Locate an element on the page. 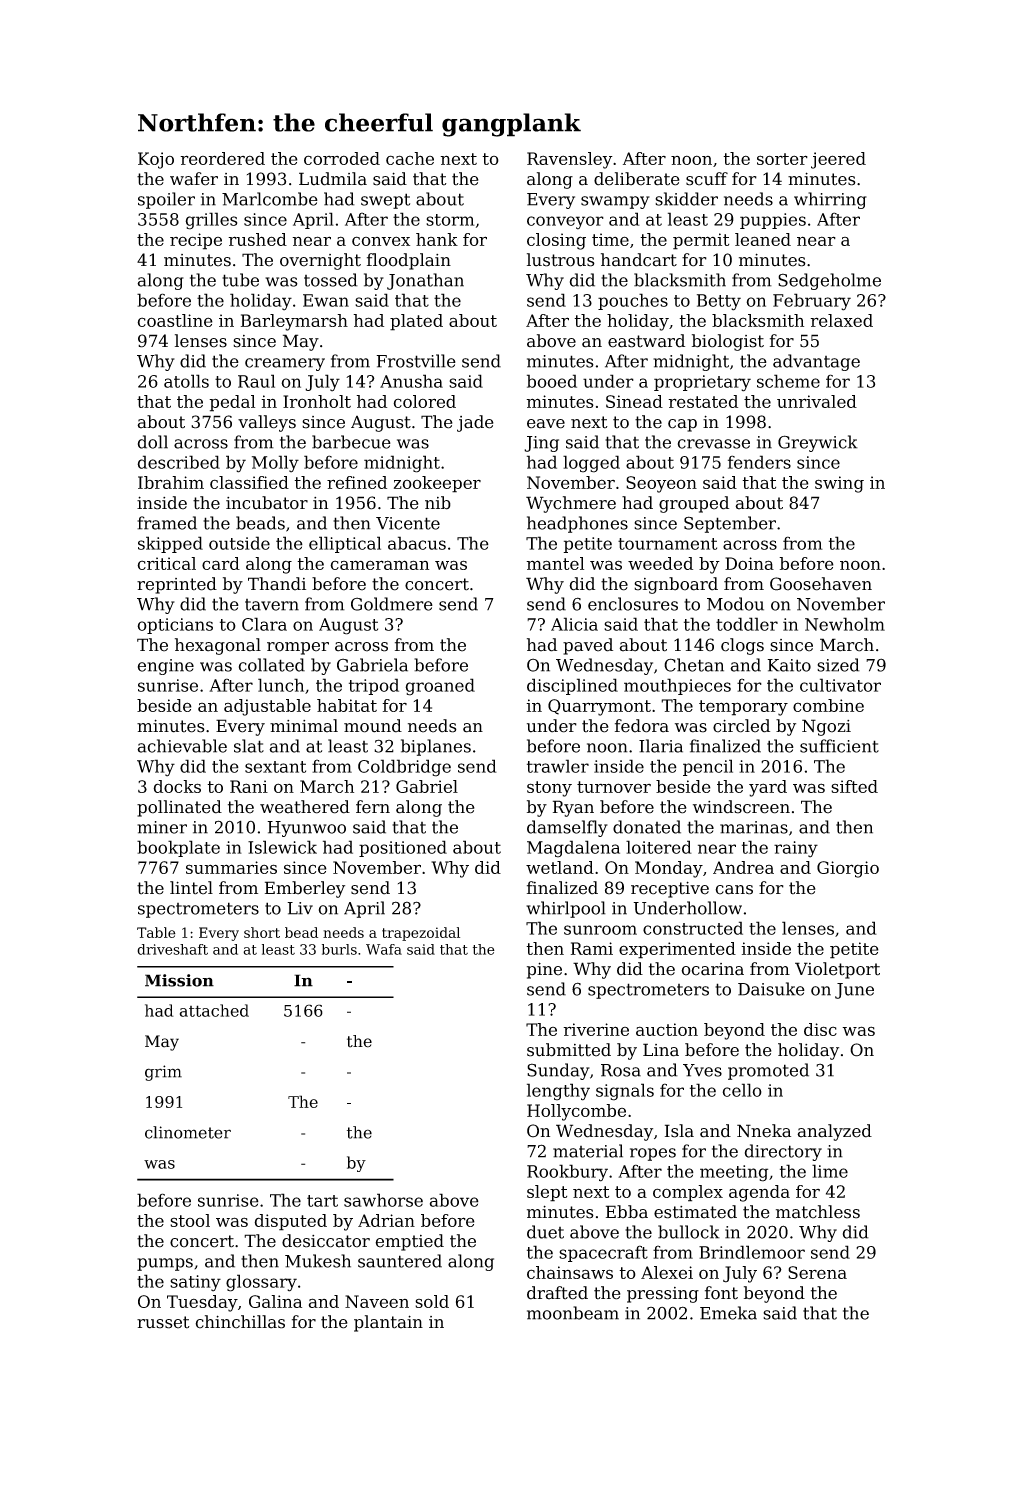 This page has width=1028, height=1489. Ibrahim is located at coordinates (171, 482).
